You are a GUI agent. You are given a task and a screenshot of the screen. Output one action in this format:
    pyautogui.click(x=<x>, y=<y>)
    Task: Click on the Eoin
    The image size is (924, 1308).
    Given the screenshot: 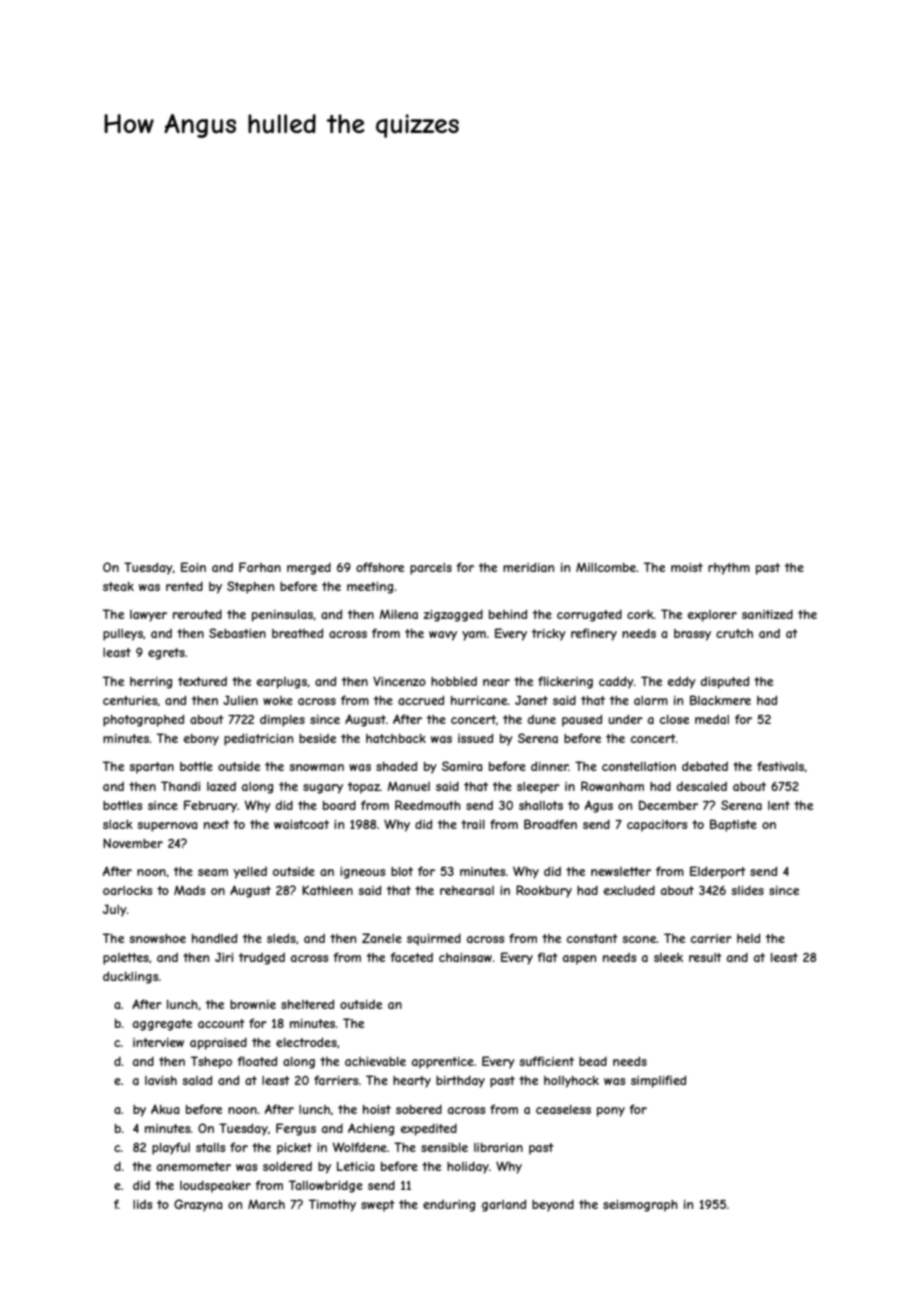 What is the action you would take?
    pyautogui.click(x=193, y=567)
